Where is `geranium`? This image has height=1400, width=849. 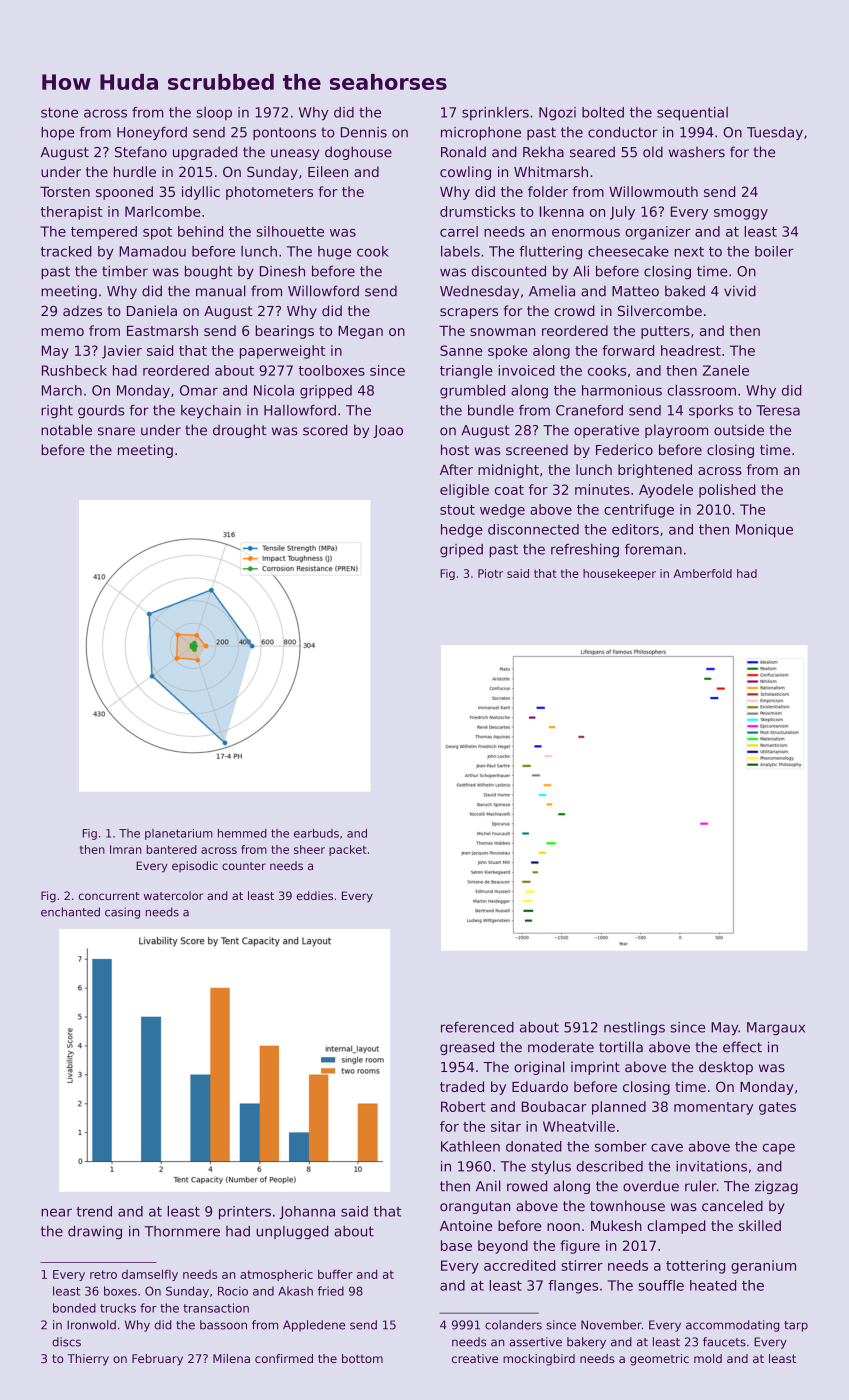 geranium is located at coordinates (763, 1267).
